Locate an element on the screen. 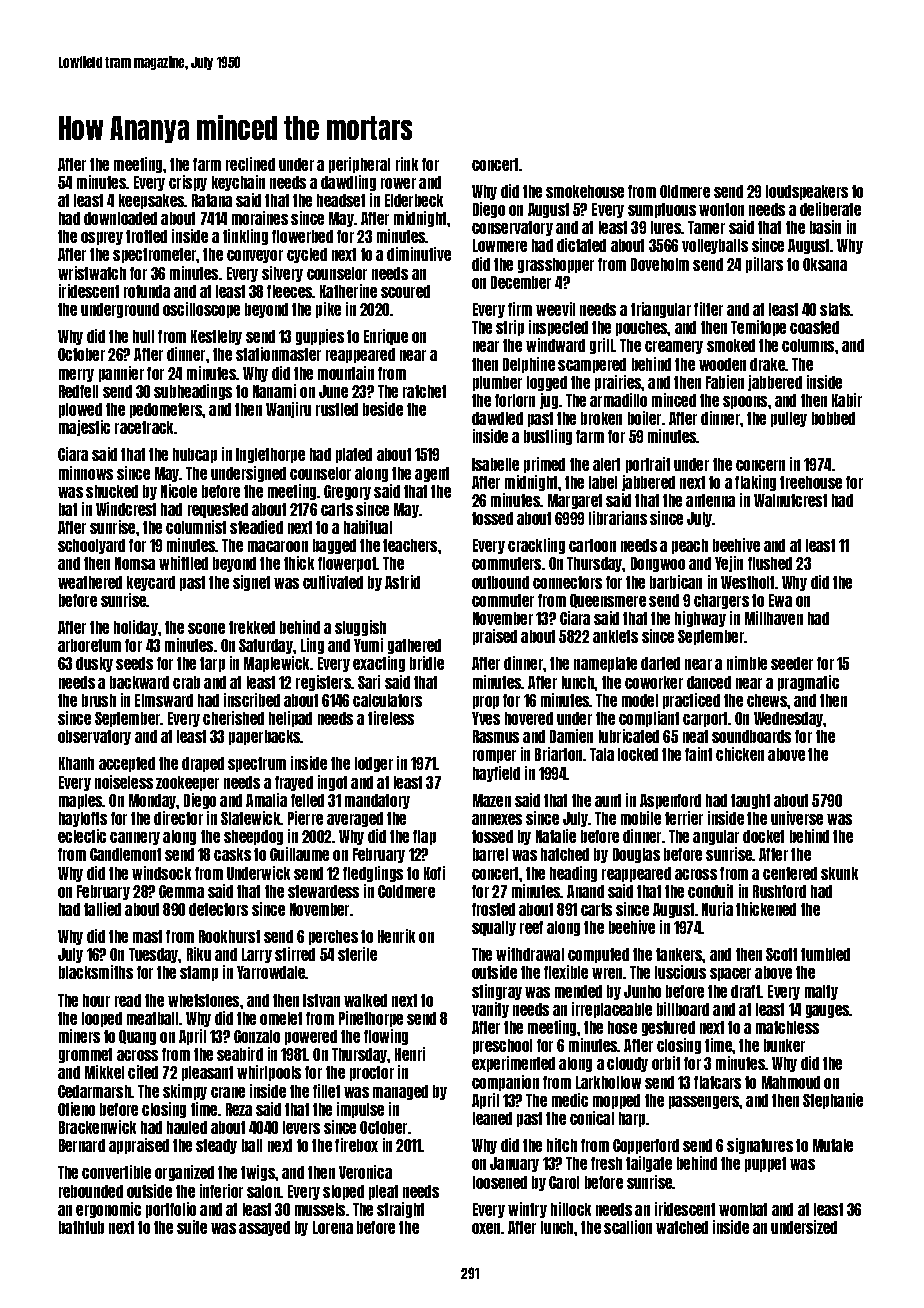 The image size is (924, 1308). Queensmere is located at coordinates (608, 601).
